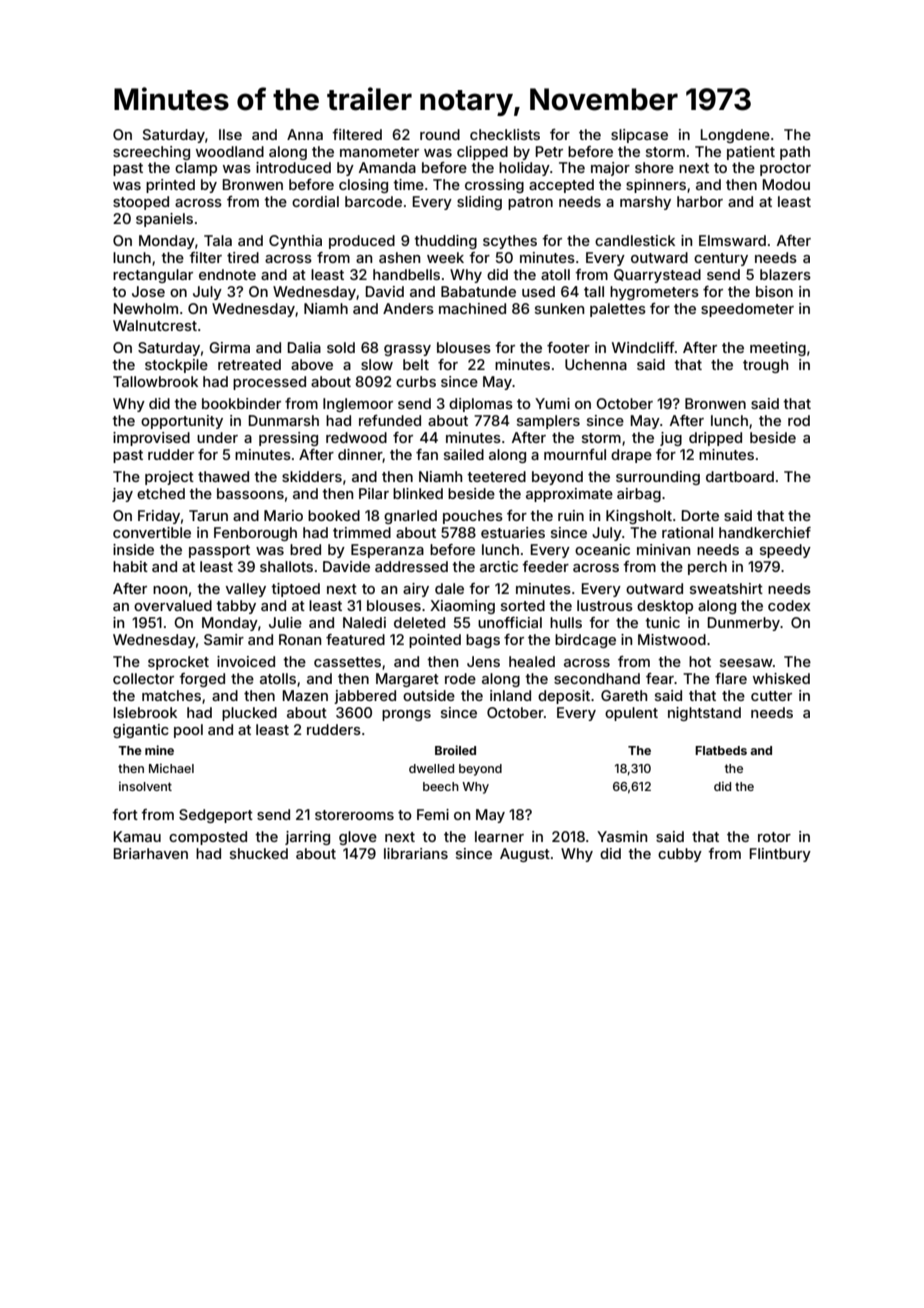 This screenshot has width=924, height=1308. I want to click on checklists, so click(505, 134).
